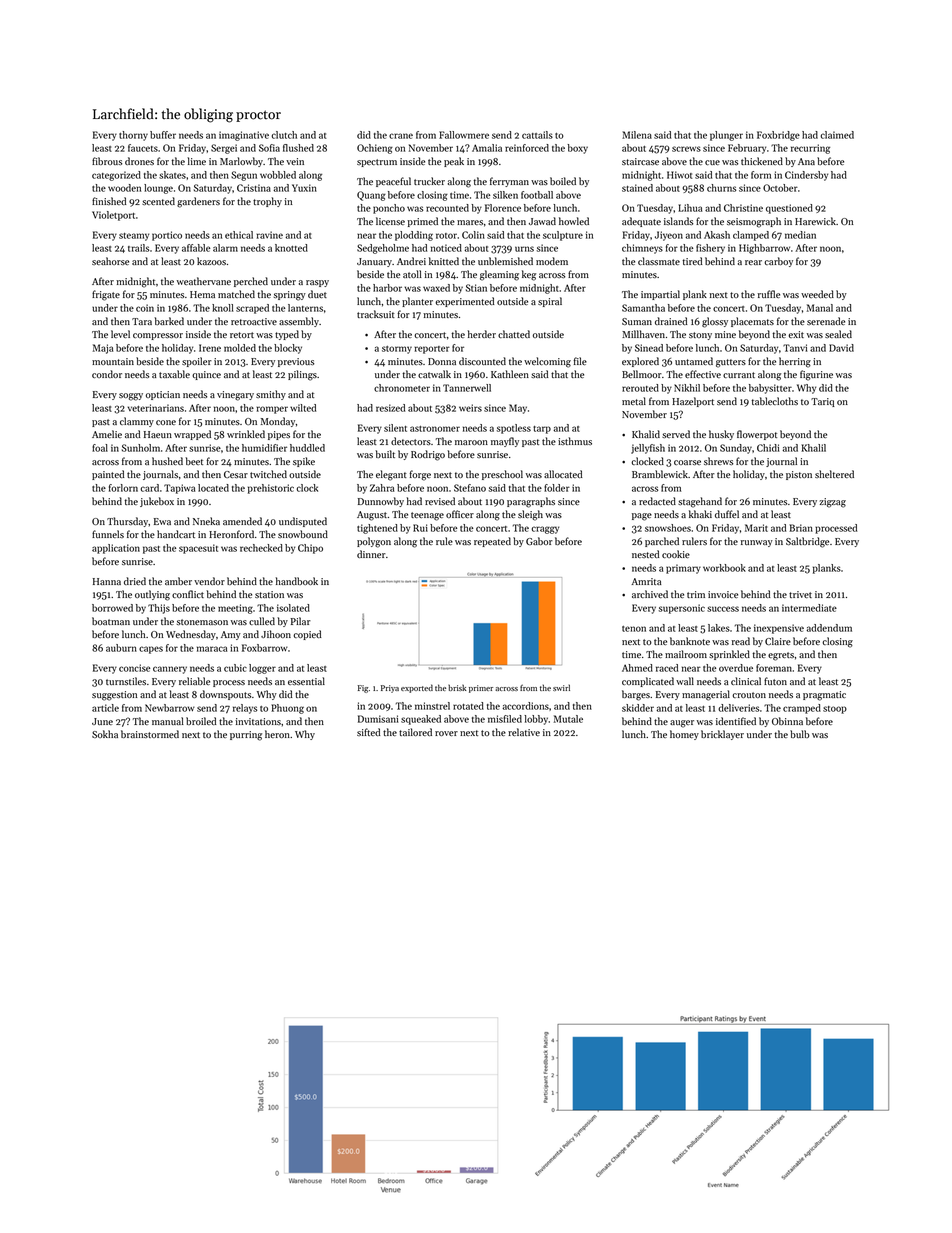  Describe the element at coordinates (683, 569) in the image. I see `primary` at that location.
